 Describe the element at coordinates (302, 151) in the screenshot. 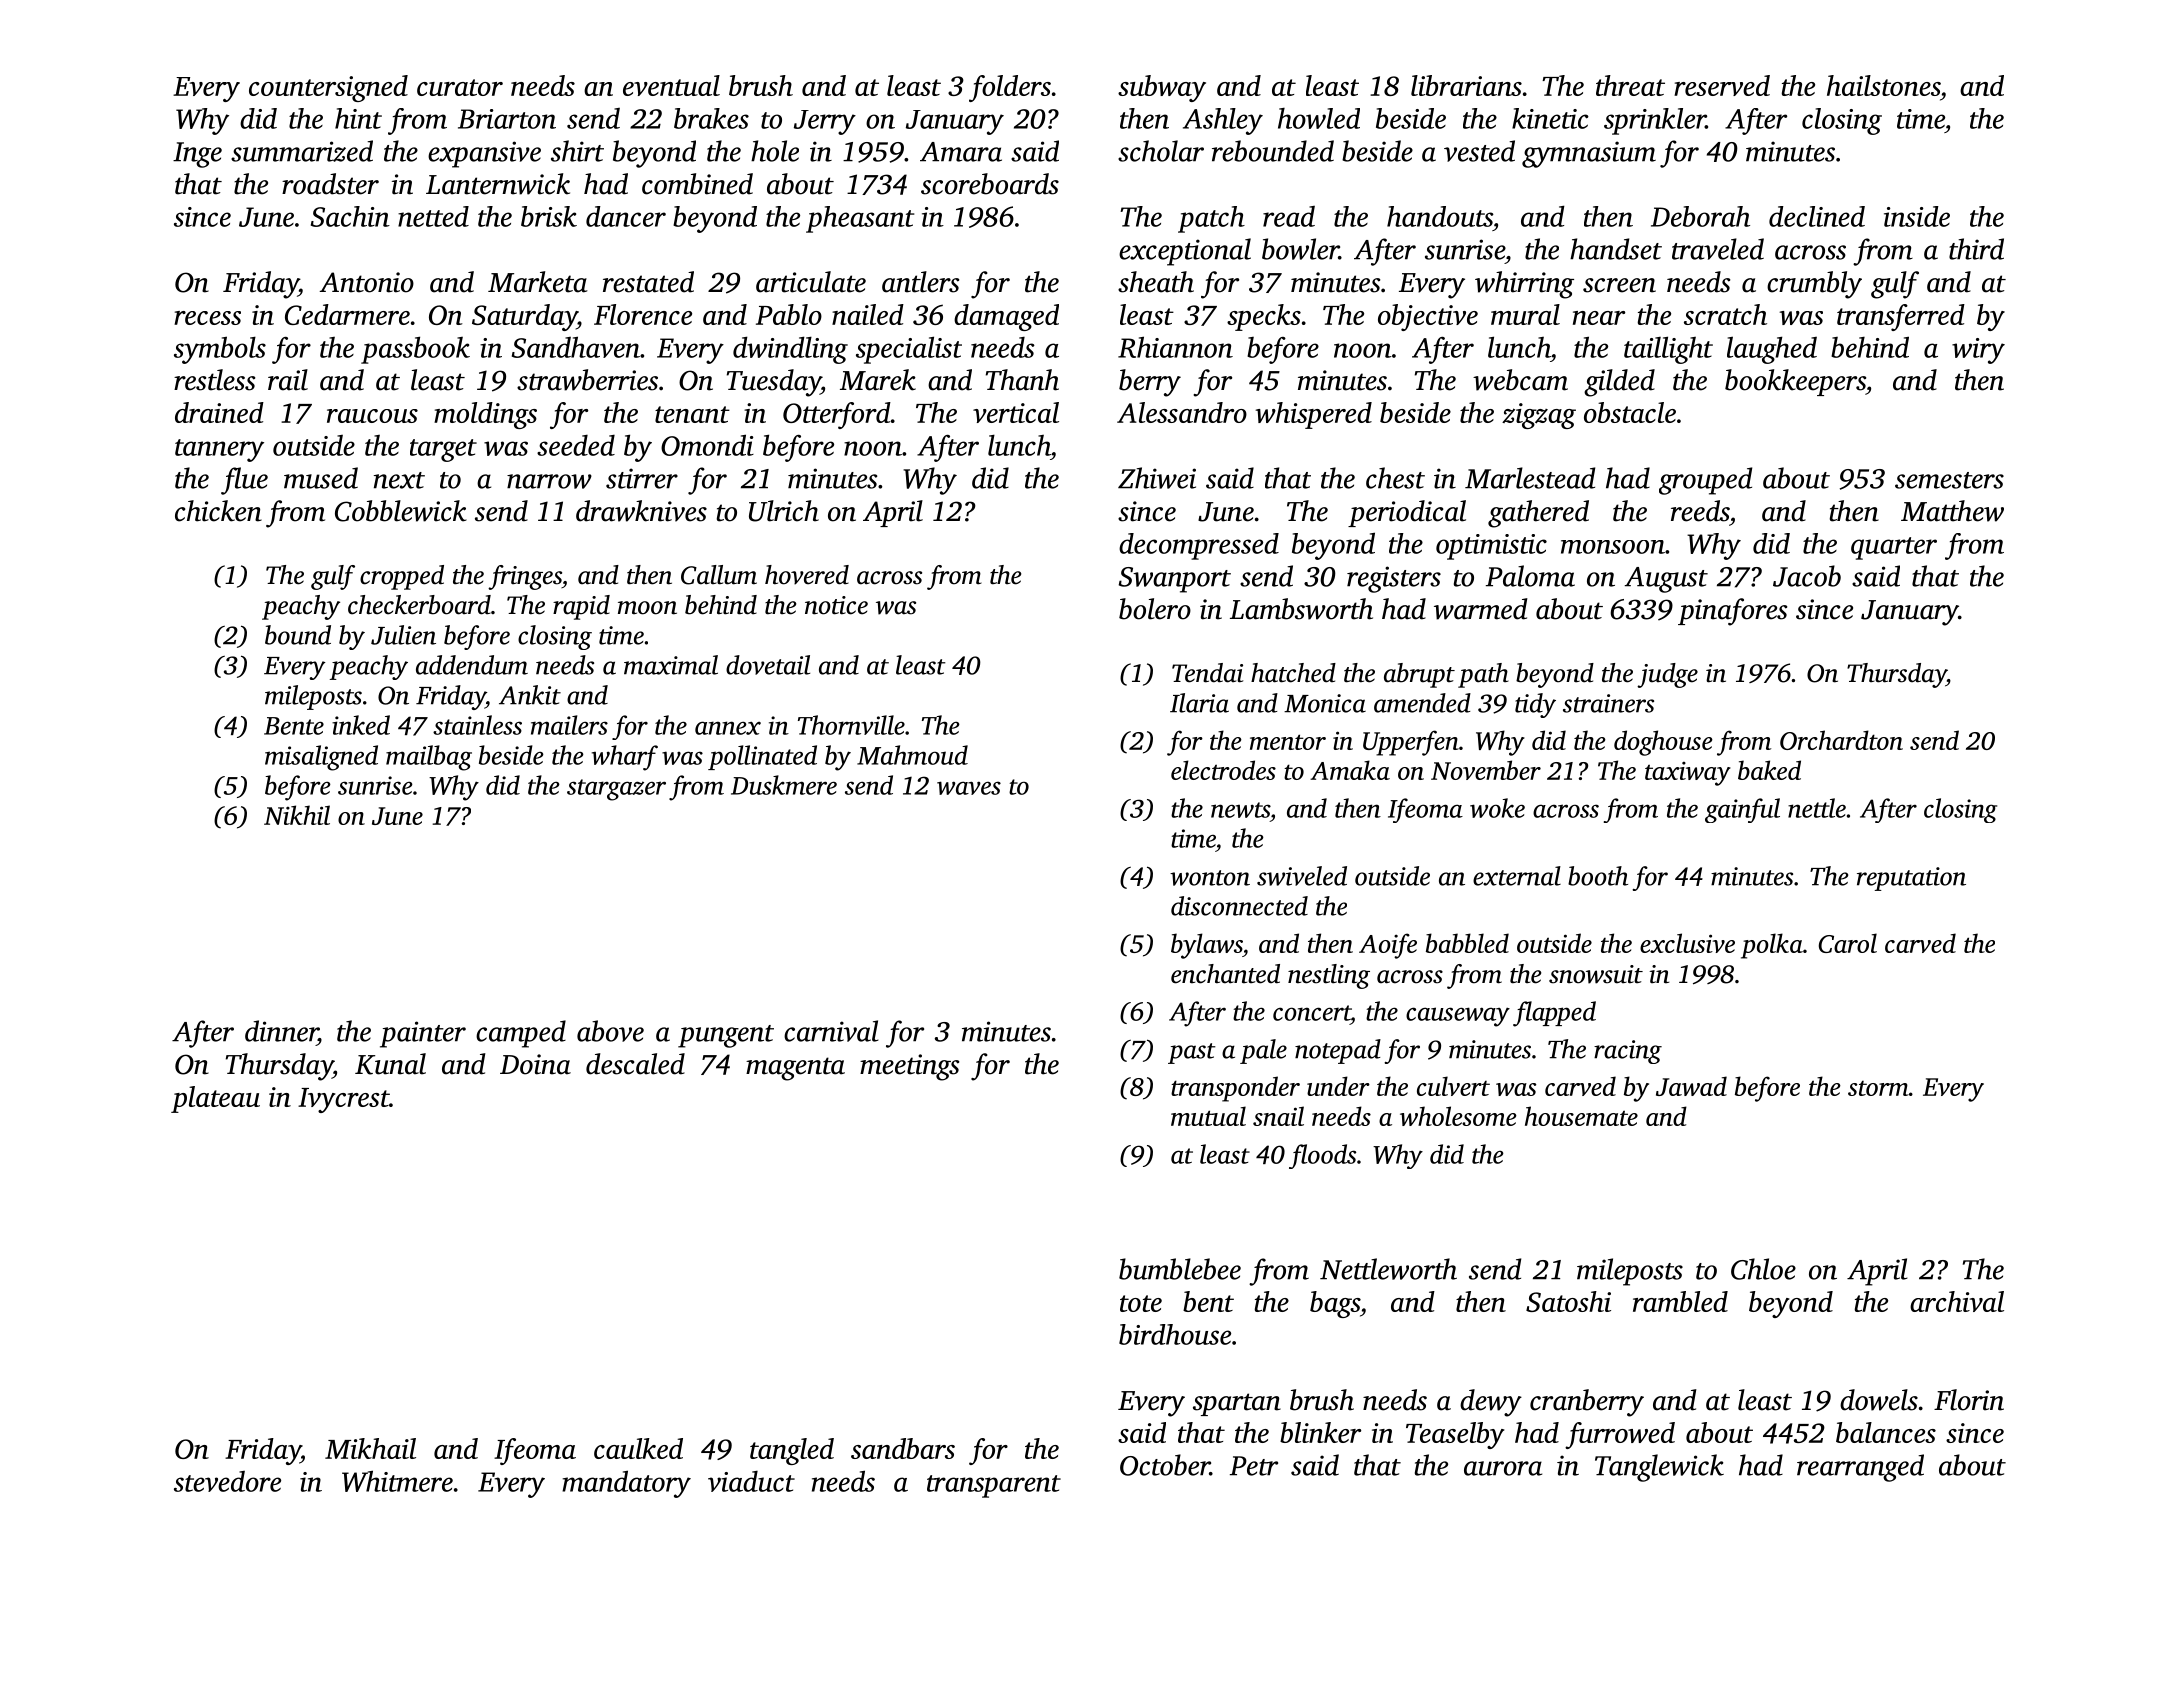

I see `summarized` at that location.
